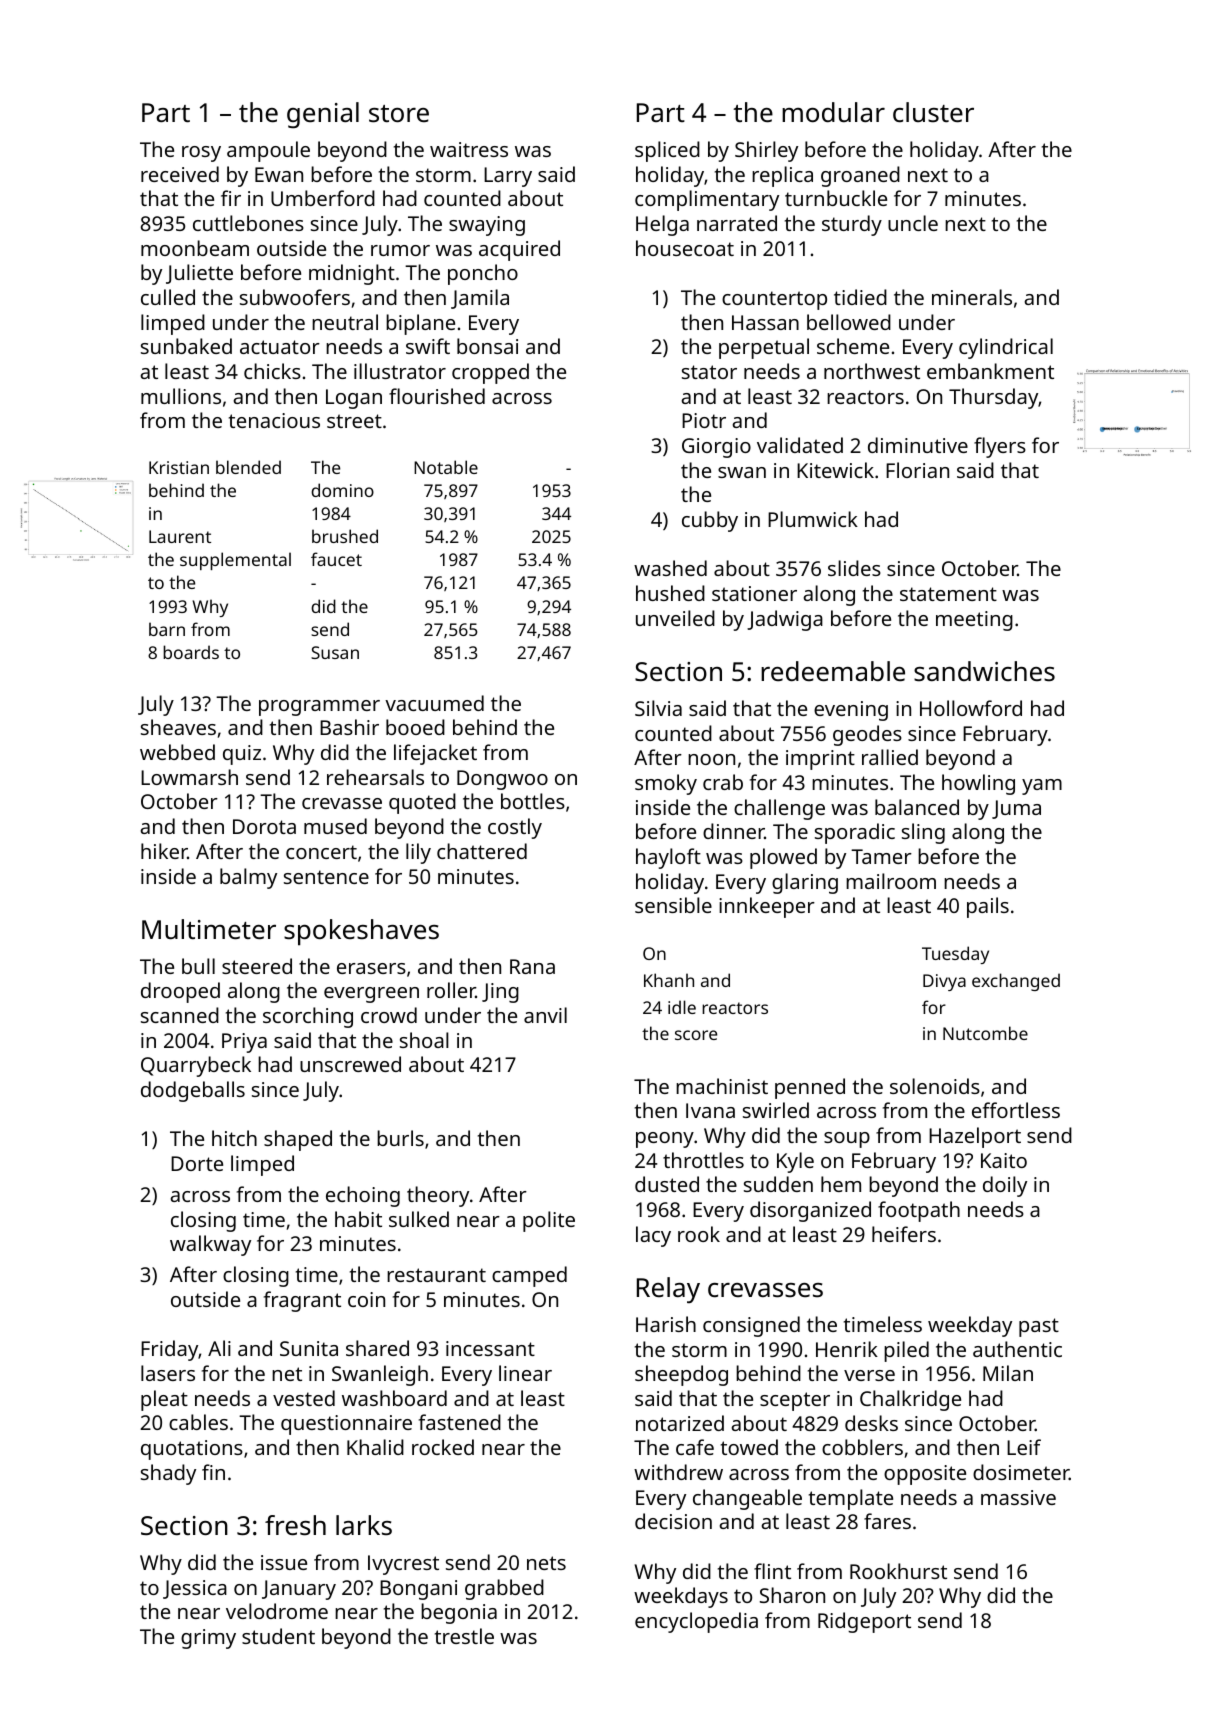  I want to click on complimentary, so click(707, 200).
